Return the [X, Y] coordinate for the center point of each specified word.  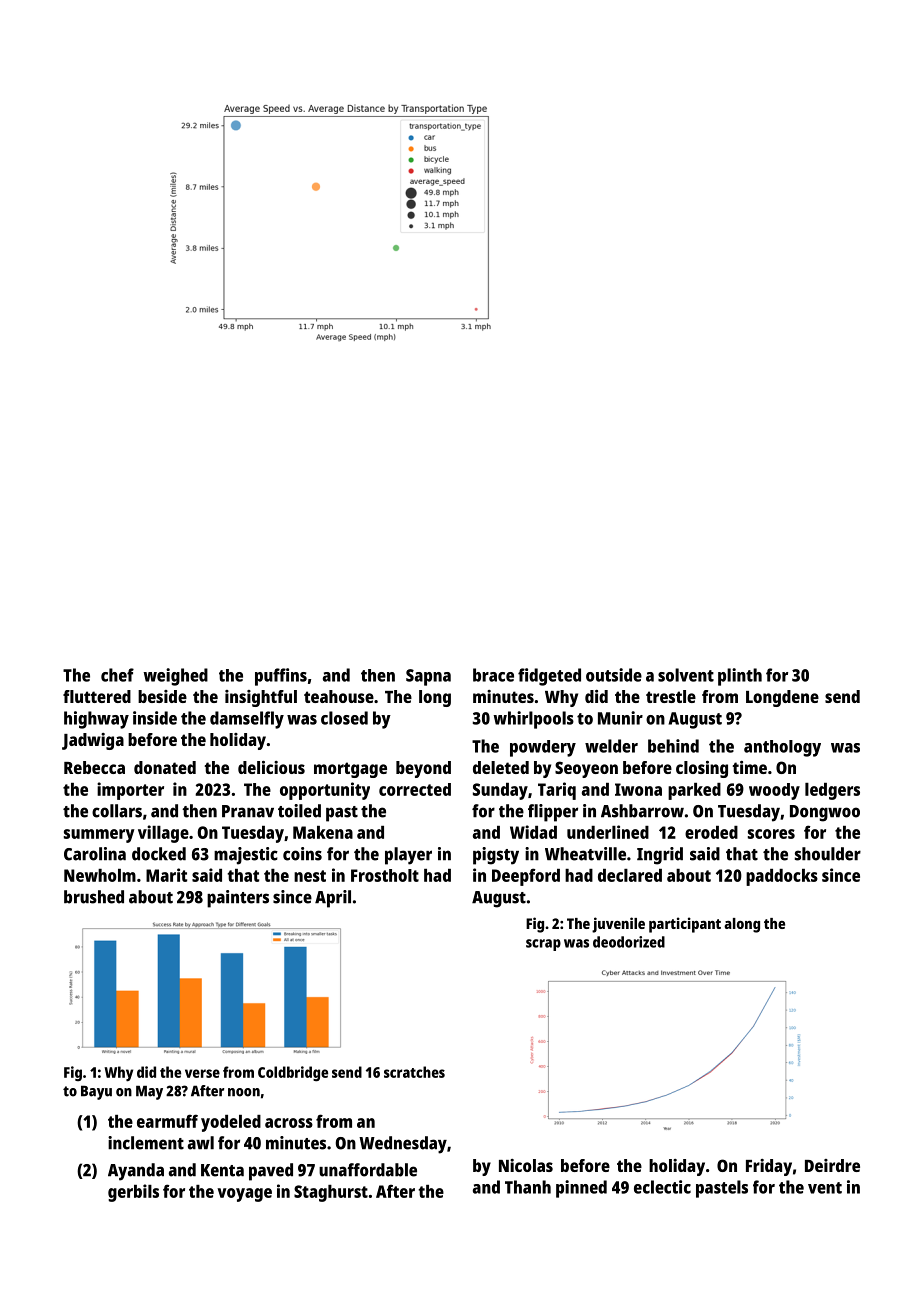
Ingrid [660, 856]
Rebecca [94, 767]
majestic [246, 856]
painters [238, 899]
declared [630, 875]
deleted [501, 767]
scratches [414, 1072]
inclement [146, 1143]
